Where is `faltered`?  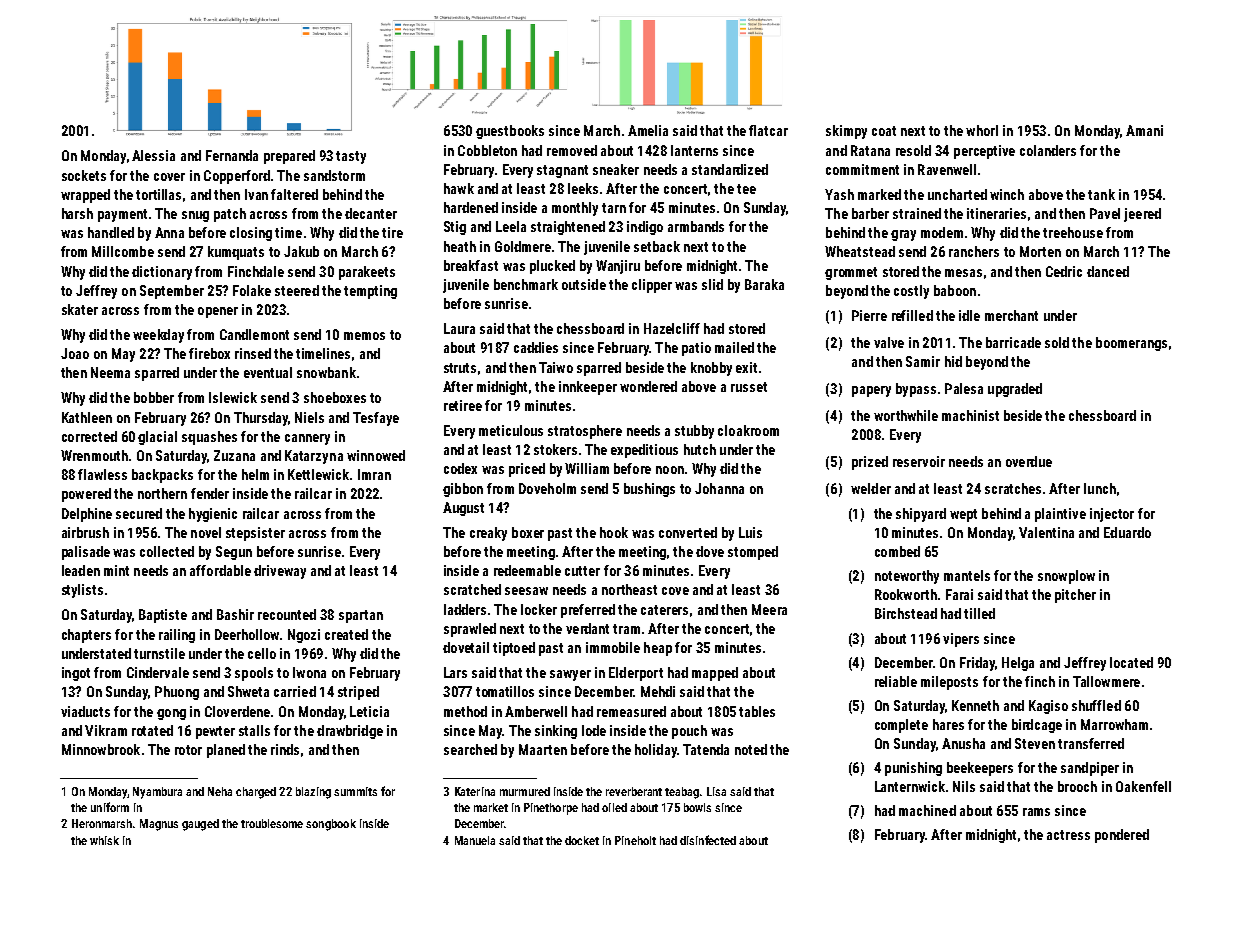
faltered is located at coordinates (294, 194).
